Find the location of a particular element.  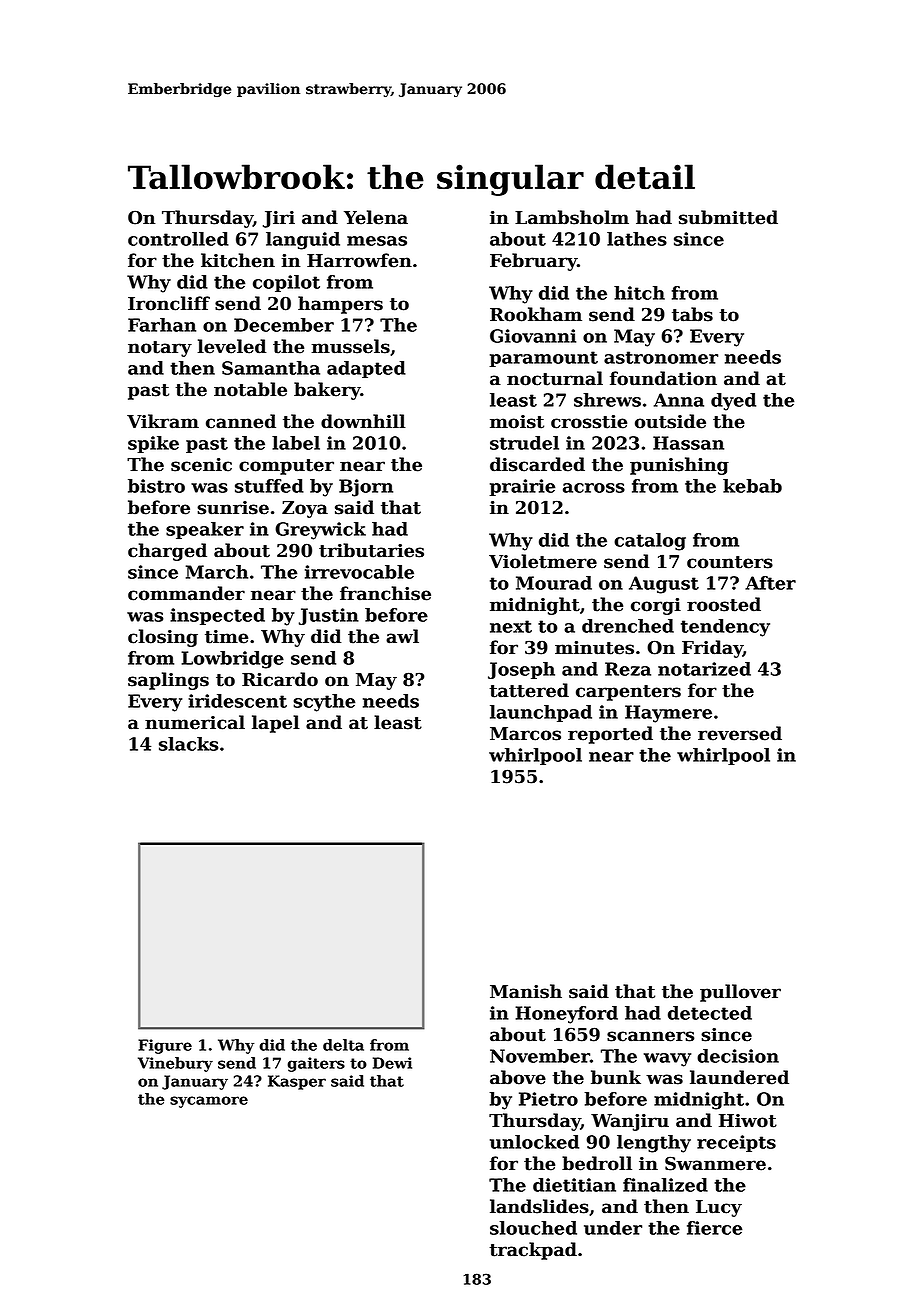

reversed is located at coordinates (740, 733).
